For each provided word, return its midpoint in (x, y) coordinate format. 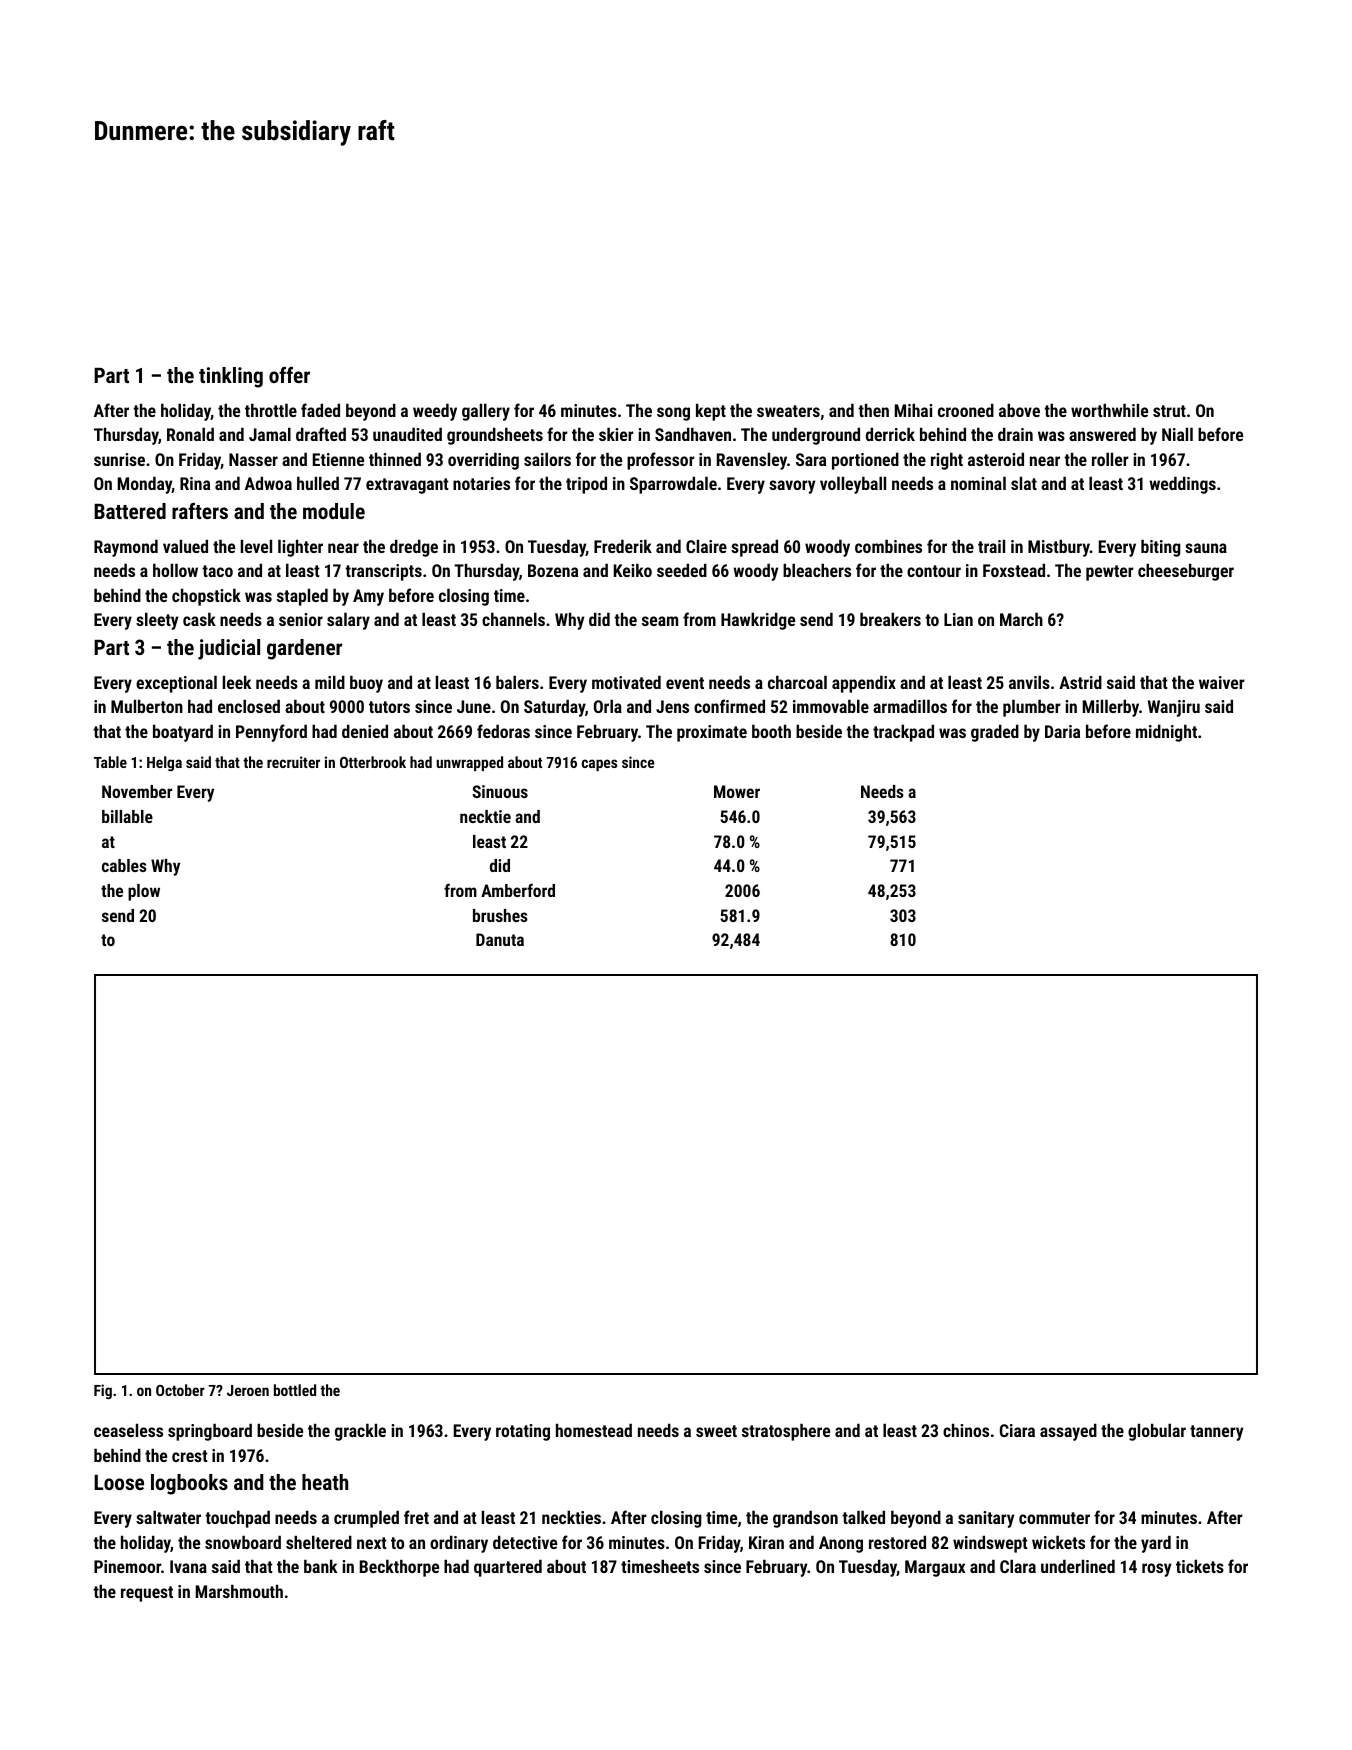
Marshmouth (239, 1591)
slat (1024, 483)
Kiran (766, 1542)
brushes (500, 915)
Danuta (500, 939)
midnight (1166, 733)
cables (124, 865)
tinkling (231, 377)
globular (1157, 1432)
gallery (486, 412)
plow (144, 892)
